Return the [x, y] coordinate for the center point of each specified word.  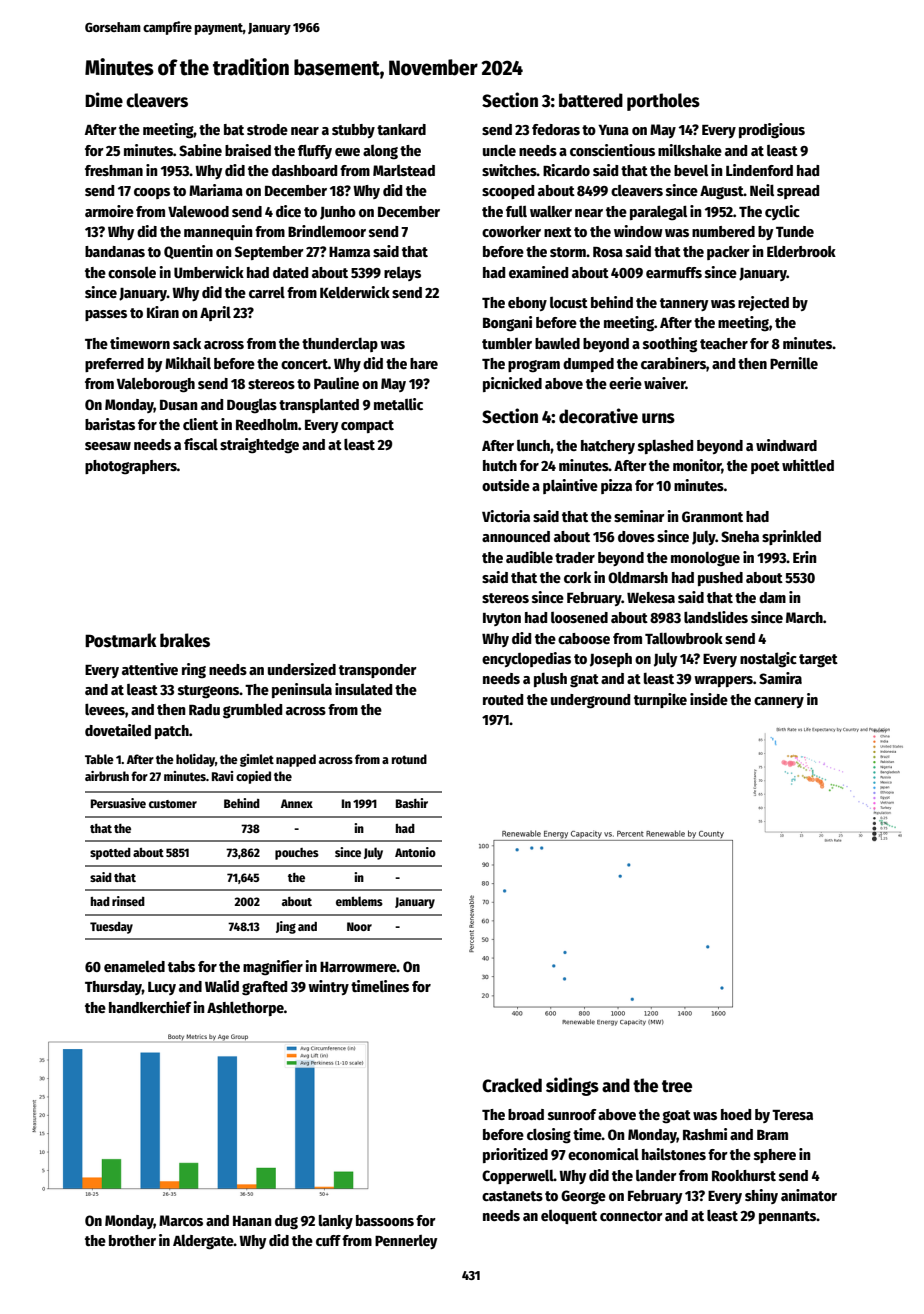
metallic [398, 404]
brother [132, 1240]
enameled [134, 966]
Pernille [794, 363]
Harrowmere [358, 967]
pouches [297, 854]
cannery [779, 702]
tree [677, 1086]
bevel [691, 170]
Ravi [222, 776]
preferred [114, 365]
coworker [511, 231]
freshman [114, 170]
